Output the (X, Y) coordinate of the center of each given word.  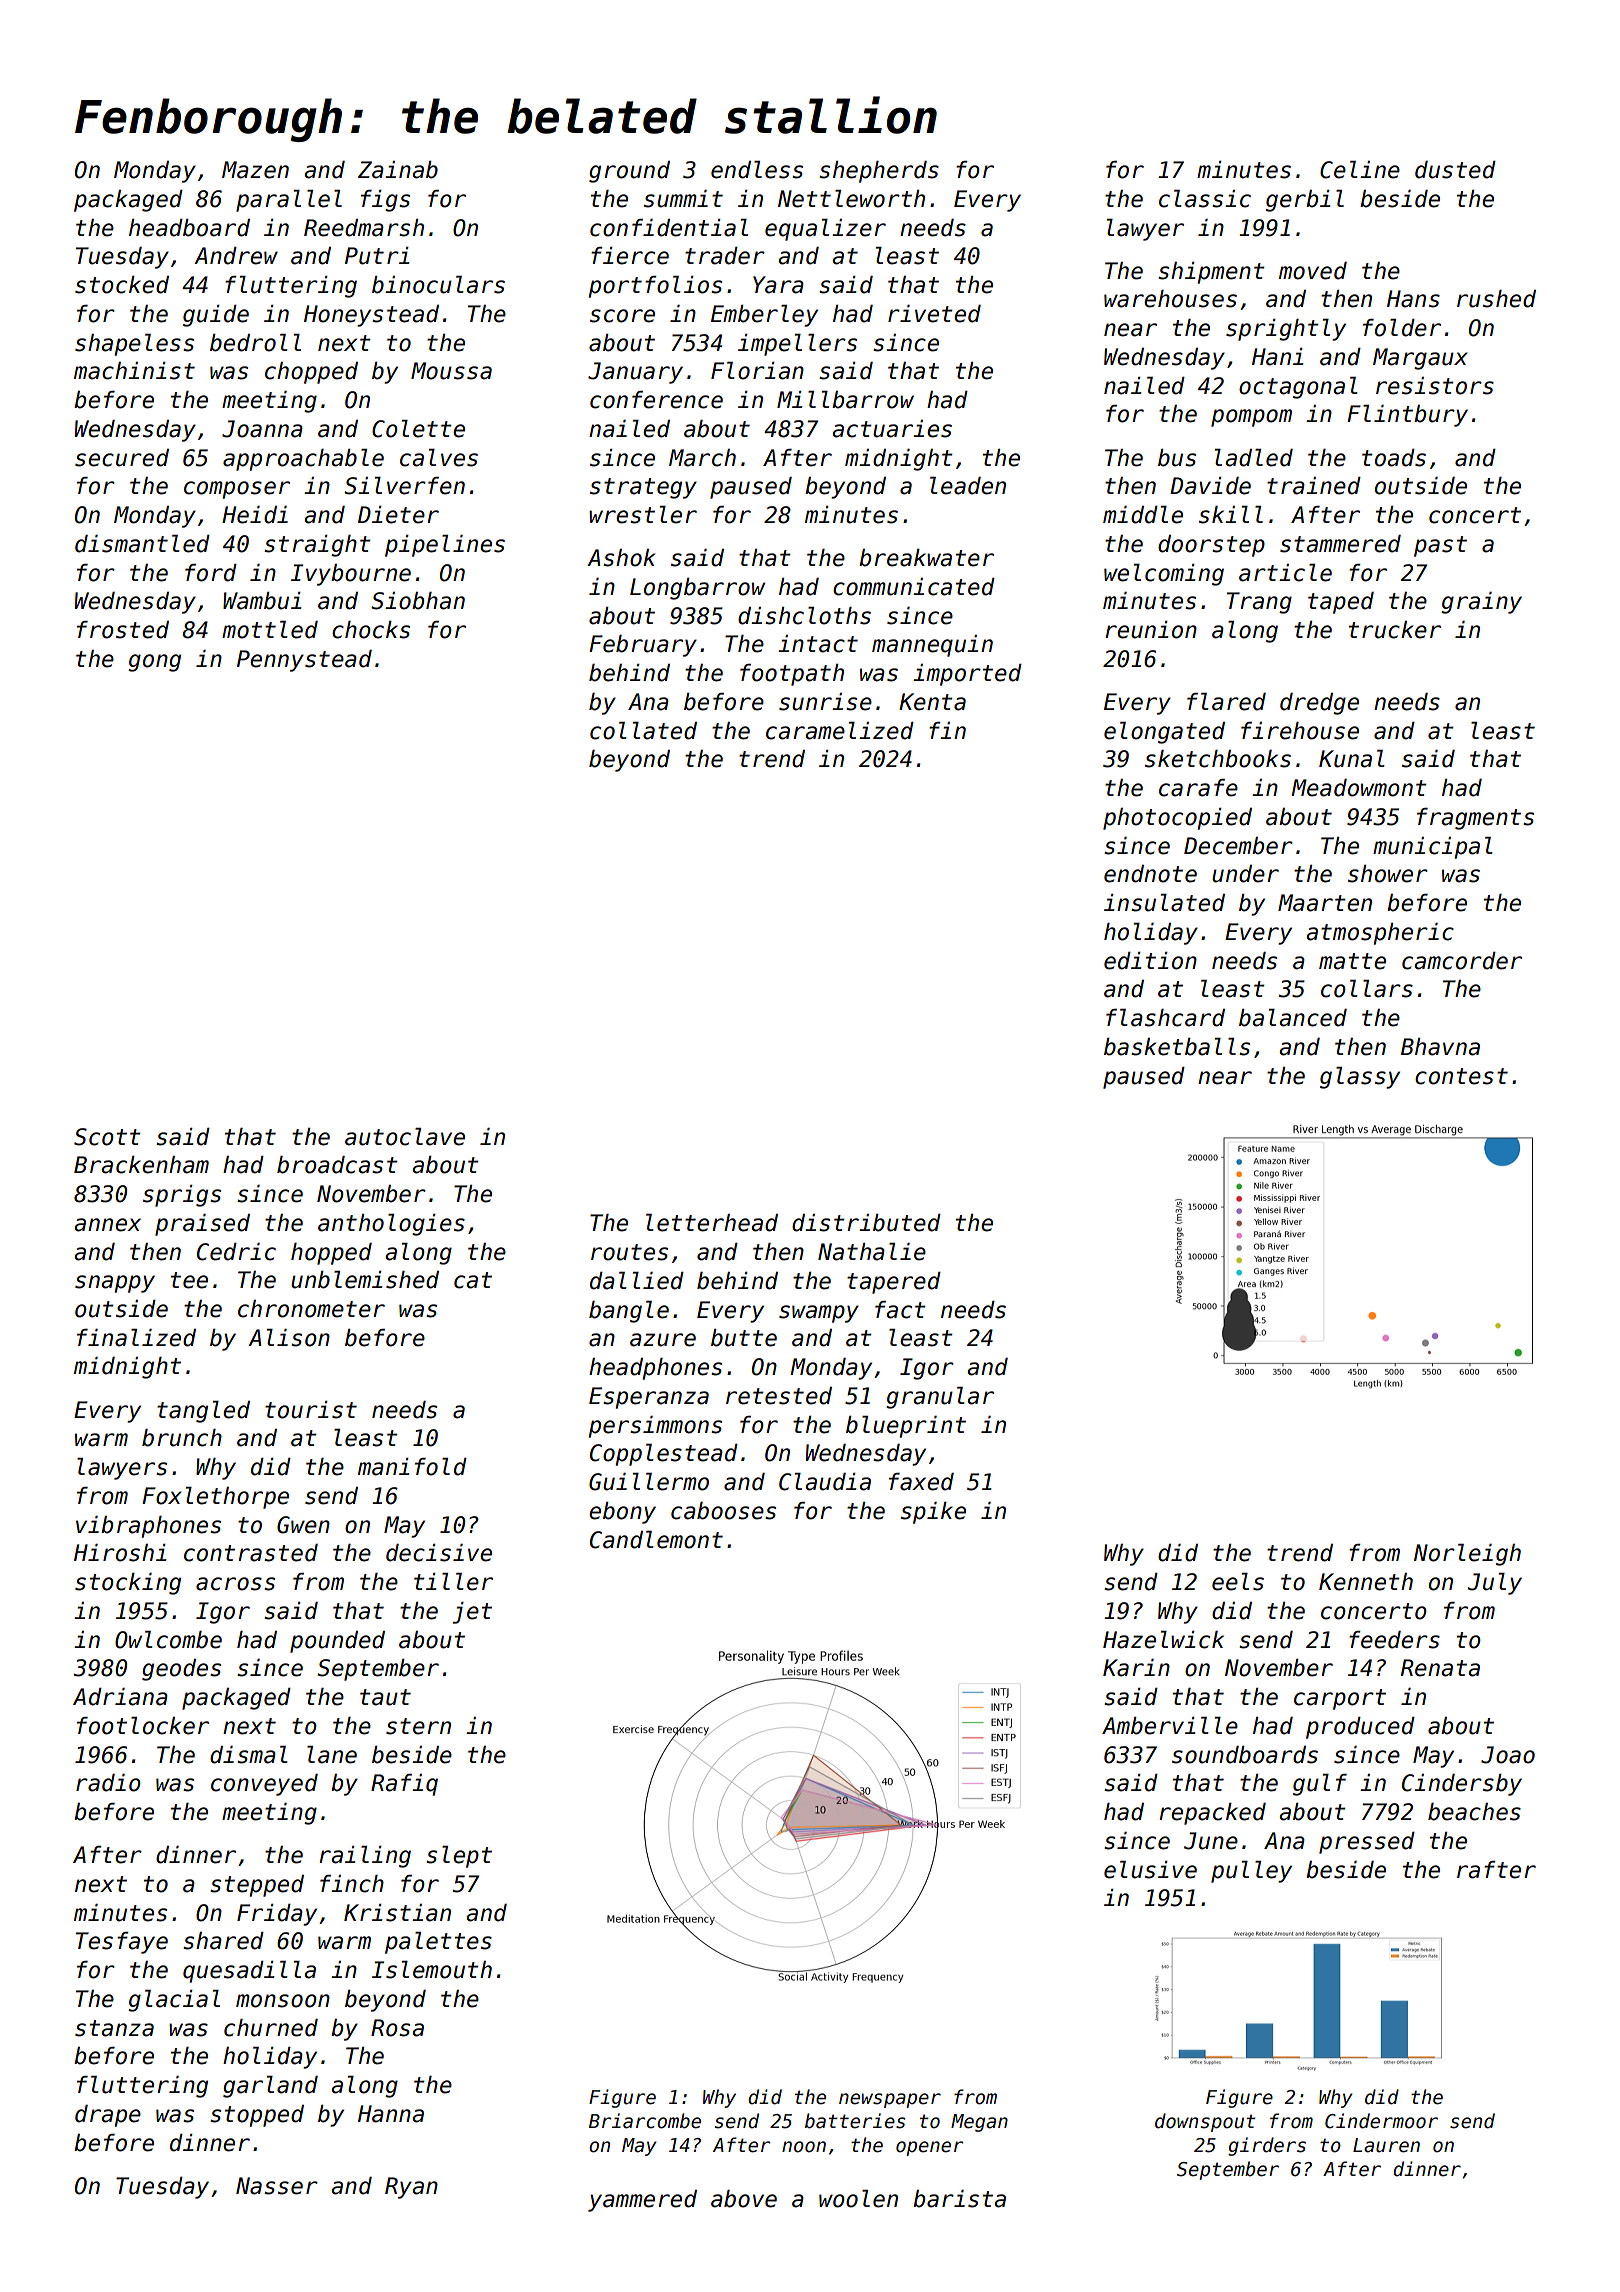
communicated (914, 587)
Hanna (391, 2114)
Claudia (825, 1482)
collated (643, 731)
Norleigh (1467, 1555)
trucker (1395, 630)
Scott (107, 1137)
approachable (303, 460)
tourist (311, 1410)
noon (804, 2147)
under (1245, 874)
